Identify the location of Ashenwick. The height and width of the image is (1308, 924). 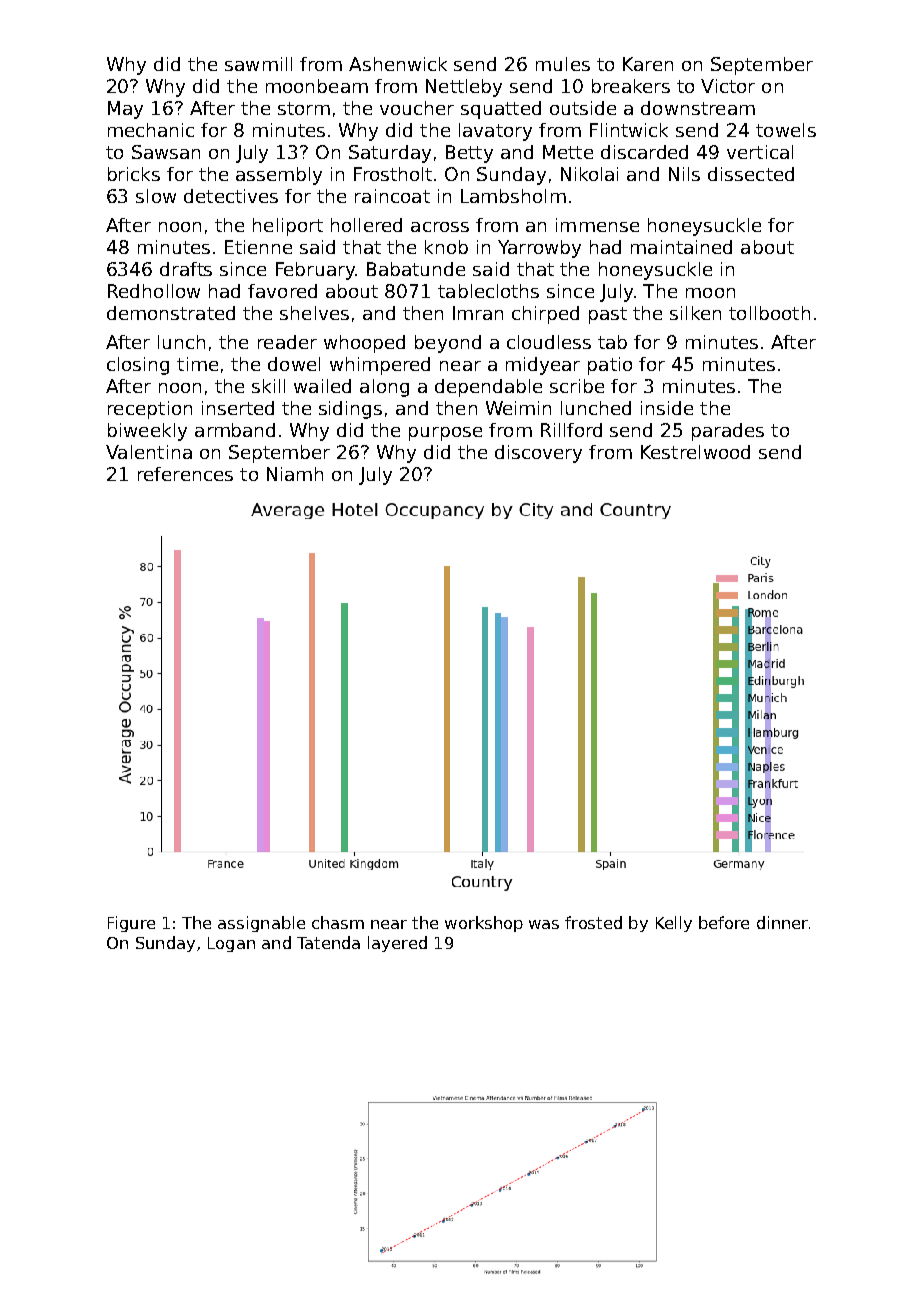
(398, 64).
